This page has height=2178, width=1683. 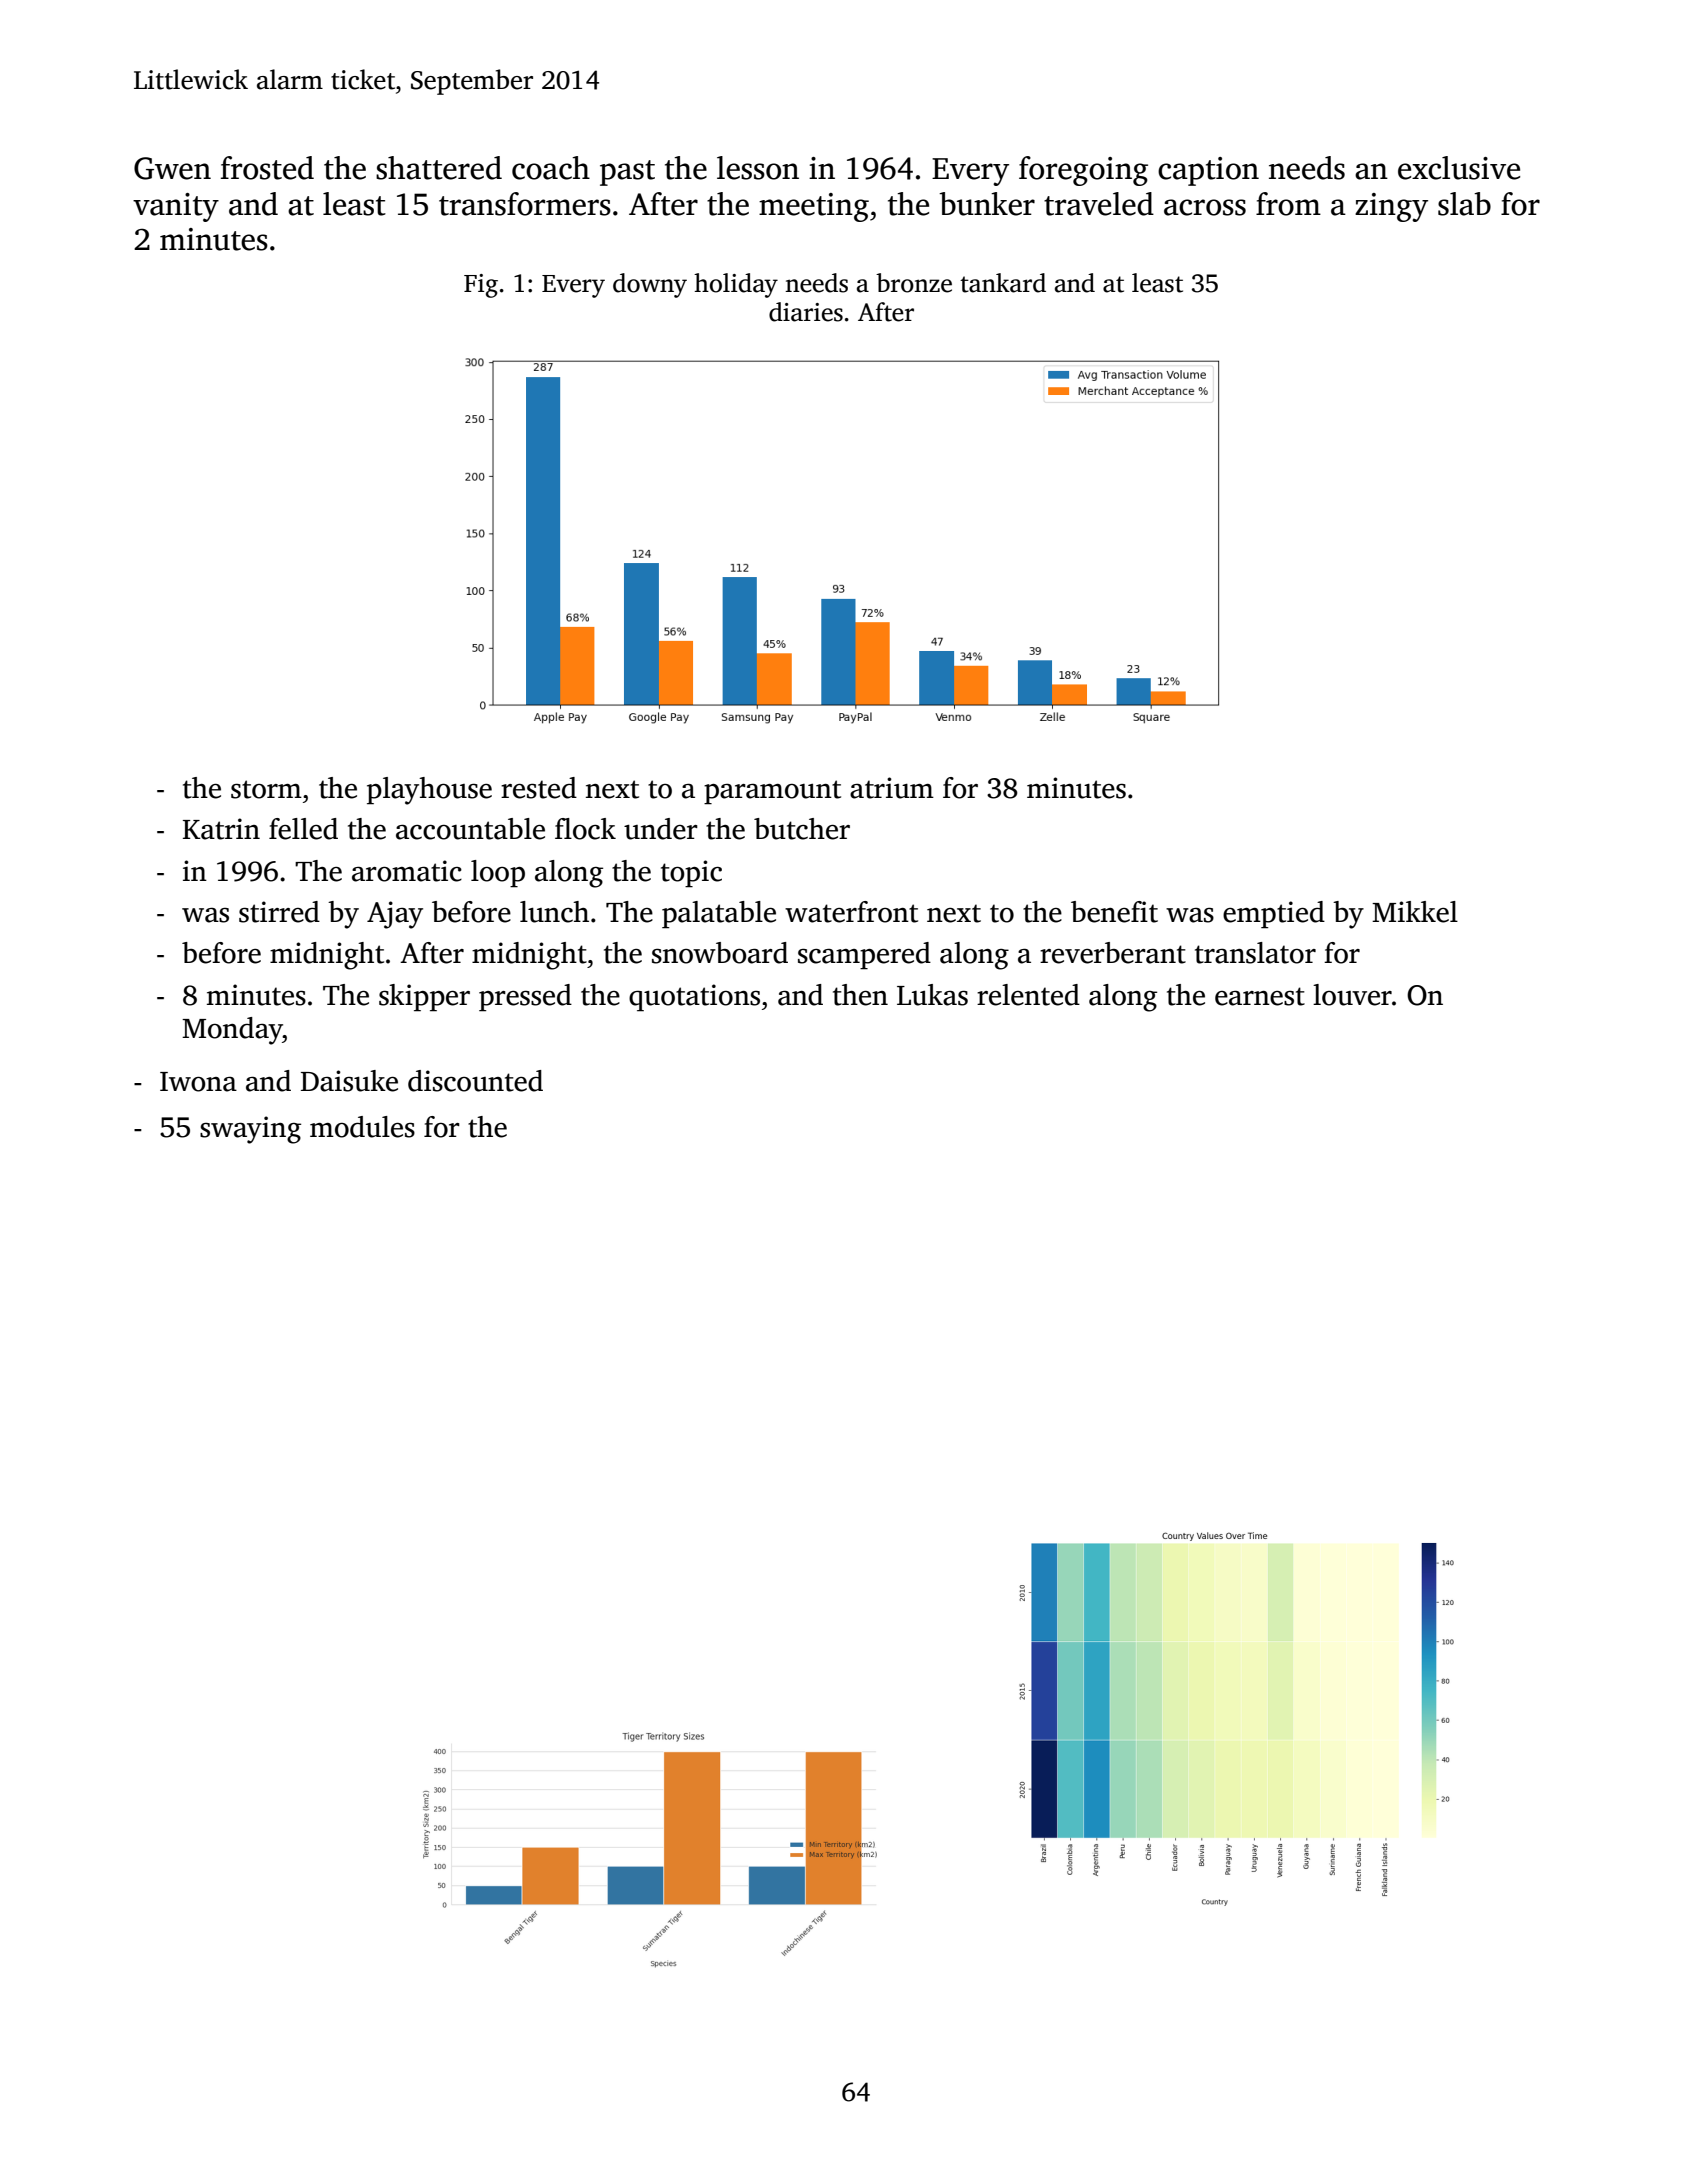 What do you see at coordinates (1464, 204) in the page?
I see `slab` at bounding box center [1464, 204].
